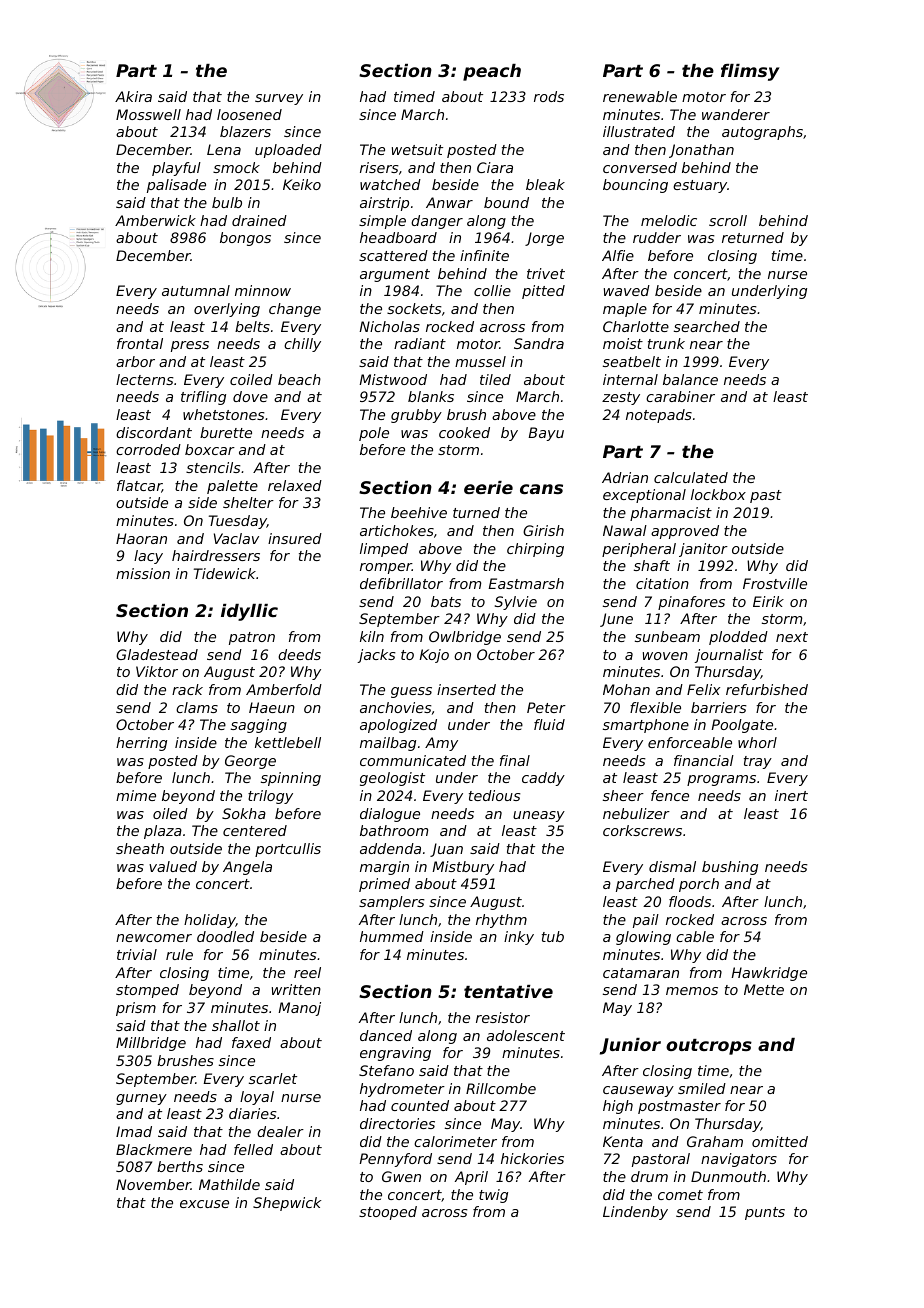  Describe the element at coordinates (249, 114) in the page. I see `loosened` at that location.
